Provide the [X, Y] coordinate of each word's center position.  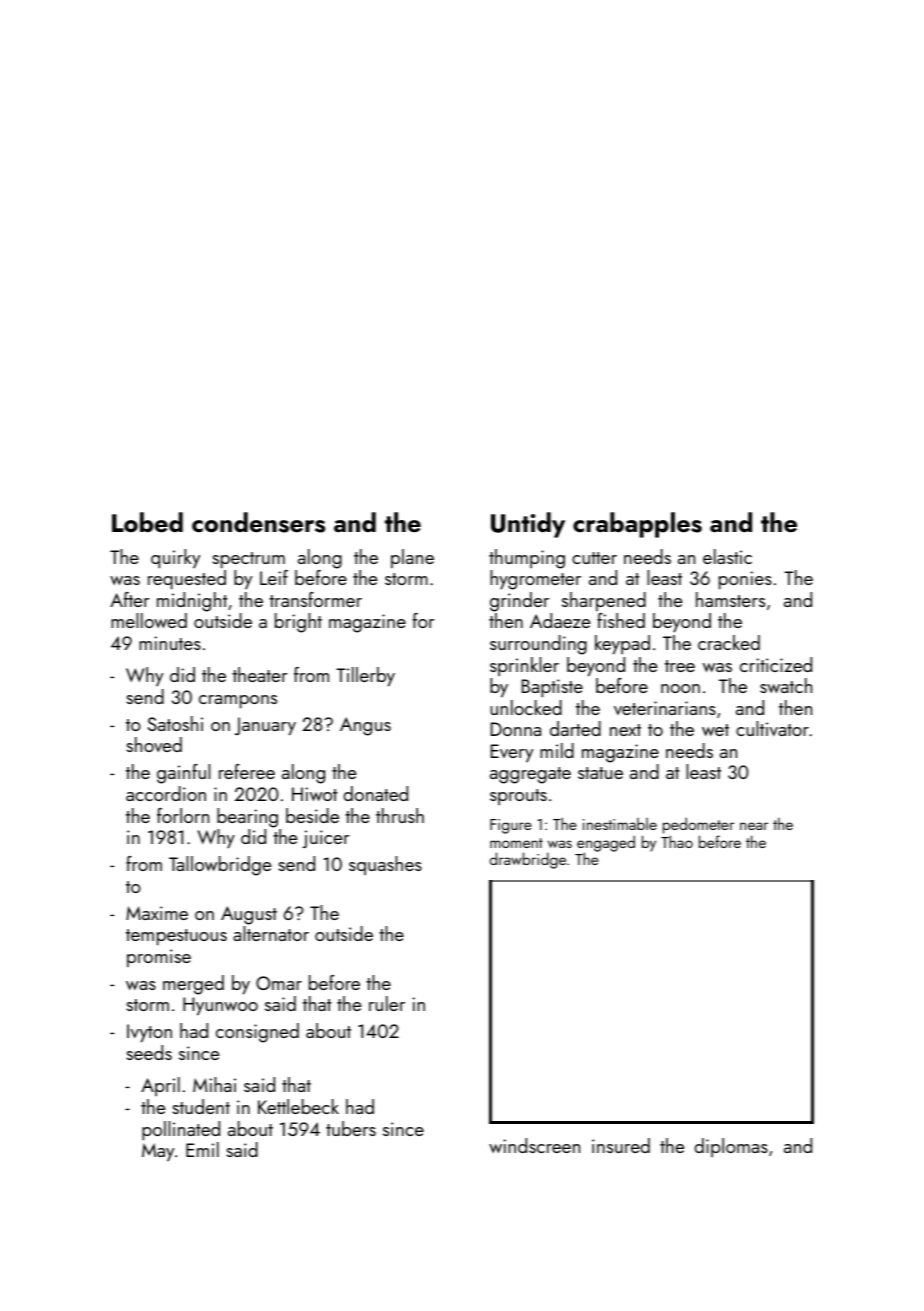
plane [412, 558]
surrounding [538, 645]
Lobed [147, 522]
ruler [387, 1003]
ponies [745, 580]
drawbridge [528, 860]
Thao [677, 841]
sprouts [518, 797]
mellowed [149, 620]
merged [193, 985]
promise [159, 958]
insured [621, 1145]
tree [680, 666]
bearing [247, 818]
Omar [279, 983]
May [158, 1152]
